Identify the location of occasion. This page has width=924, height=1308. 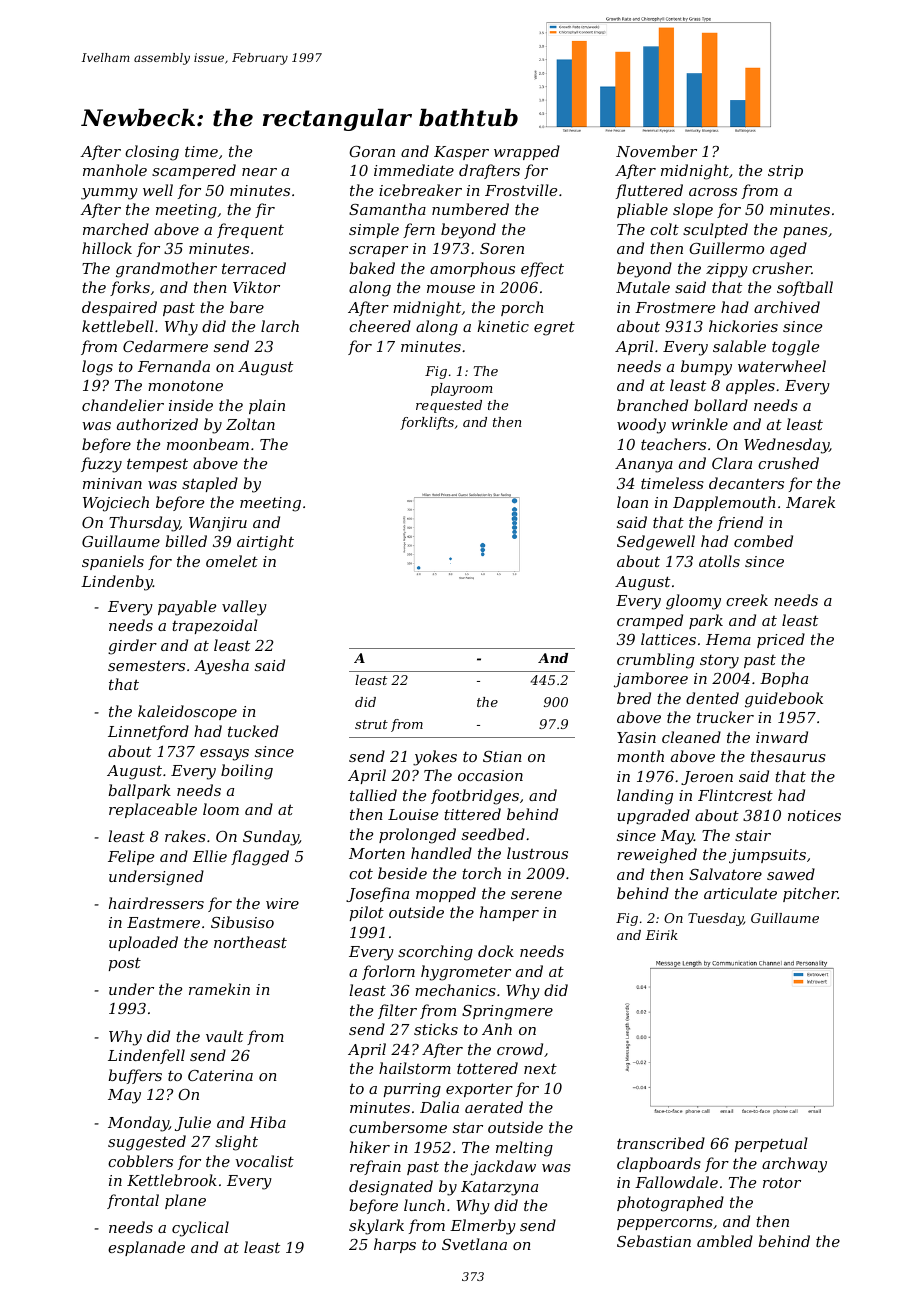
(490, 775).
